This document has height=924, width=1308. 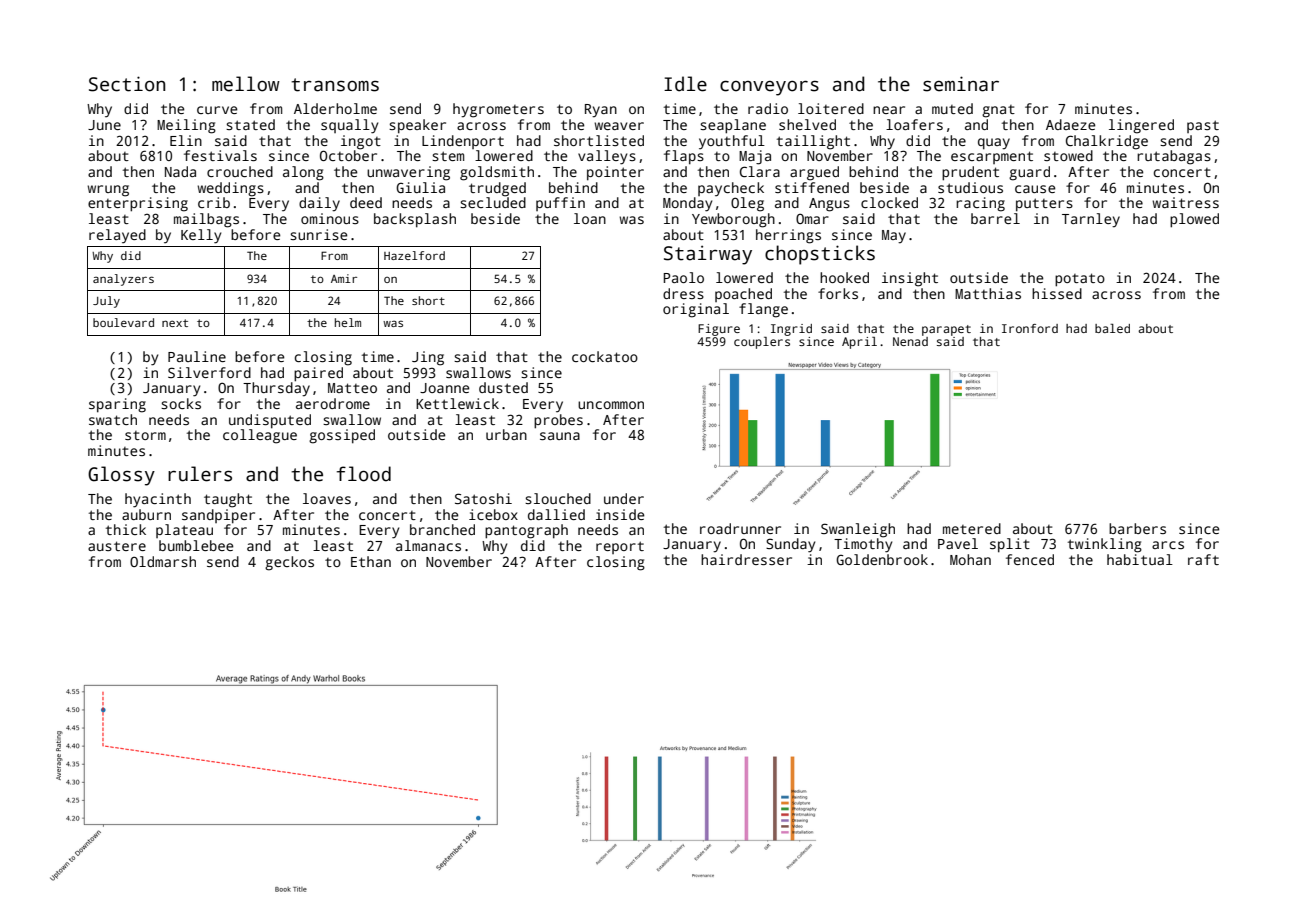 I want to click on report, so click(x=620, y=547).
